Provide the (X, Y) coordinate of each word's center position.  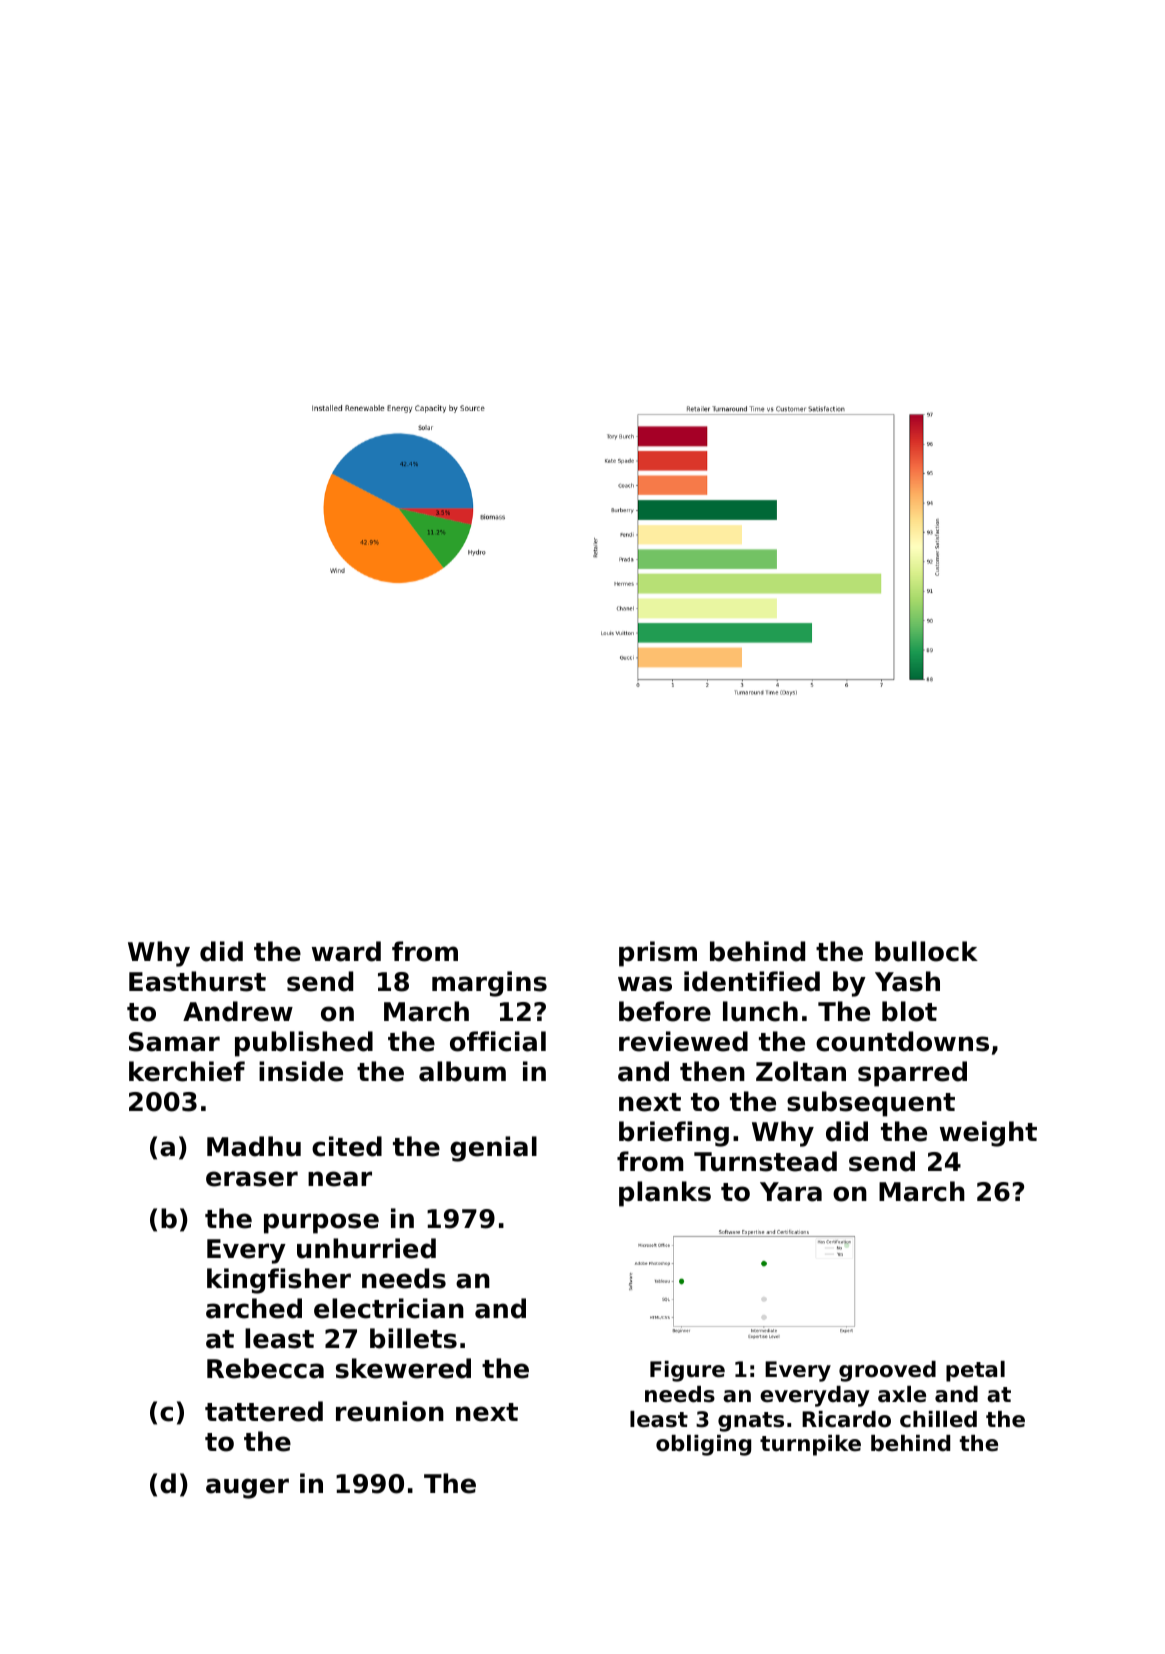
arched (254, 1308)
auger (247, 1488)
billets (413, 1338)
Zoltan (801, 1071)
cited (347, 1146)
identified (752, 981)
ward (346, 951)
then (712, 1071)
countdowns (902, 1041)
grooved (887, 1371)
